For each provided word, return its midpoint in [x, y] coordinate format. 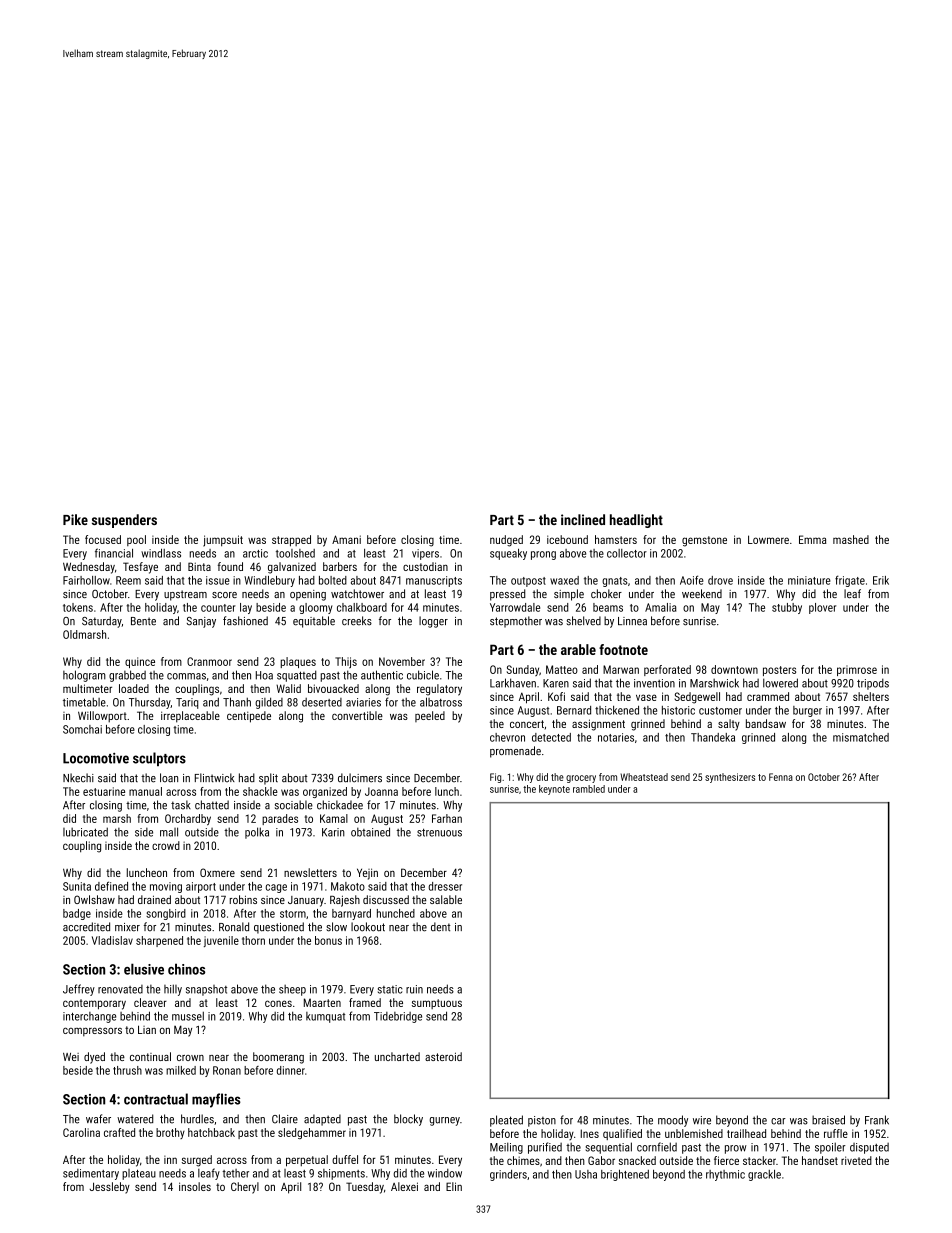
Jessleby [109, 1188]
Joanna [381, 791]
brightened [625, 1175]
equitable [314, 622]
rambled [589, 789]
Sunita [77, 886]
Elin [454, 1186]
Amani [346, 539]
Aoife [692, 580]
